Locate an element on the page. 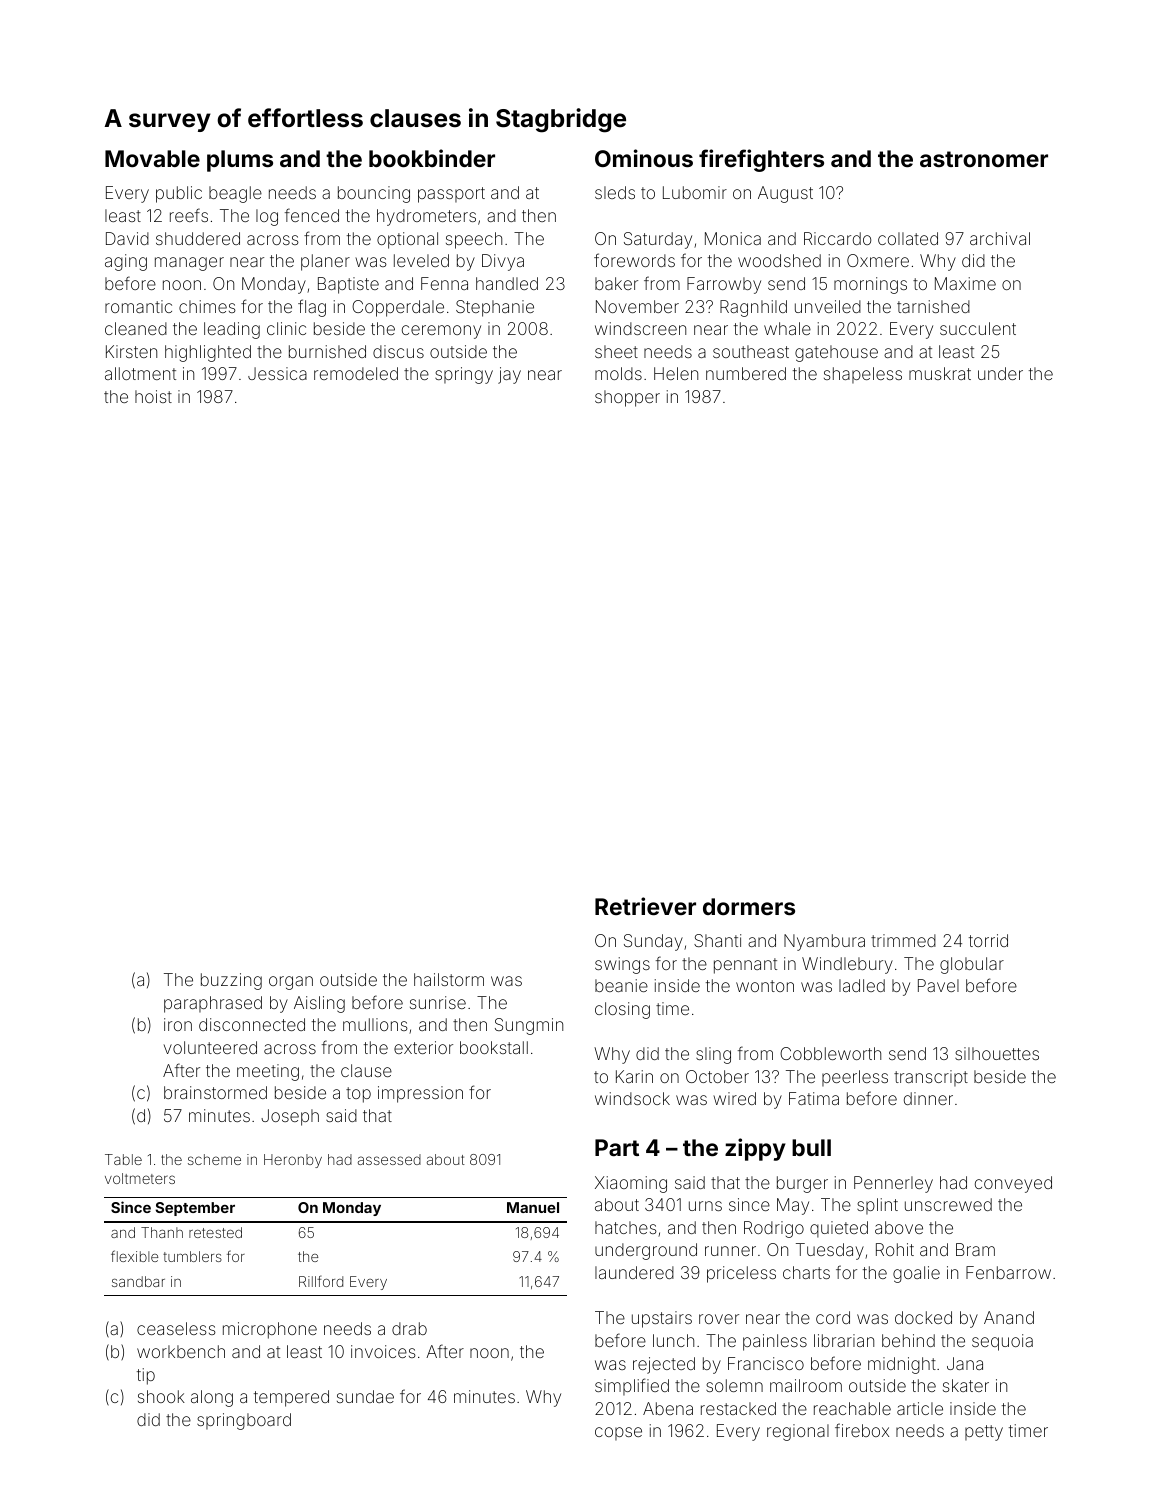 Image resolution: width=1161 pixels, height=1502 pixels. gatehouse is located at coordinates (836, 353).
